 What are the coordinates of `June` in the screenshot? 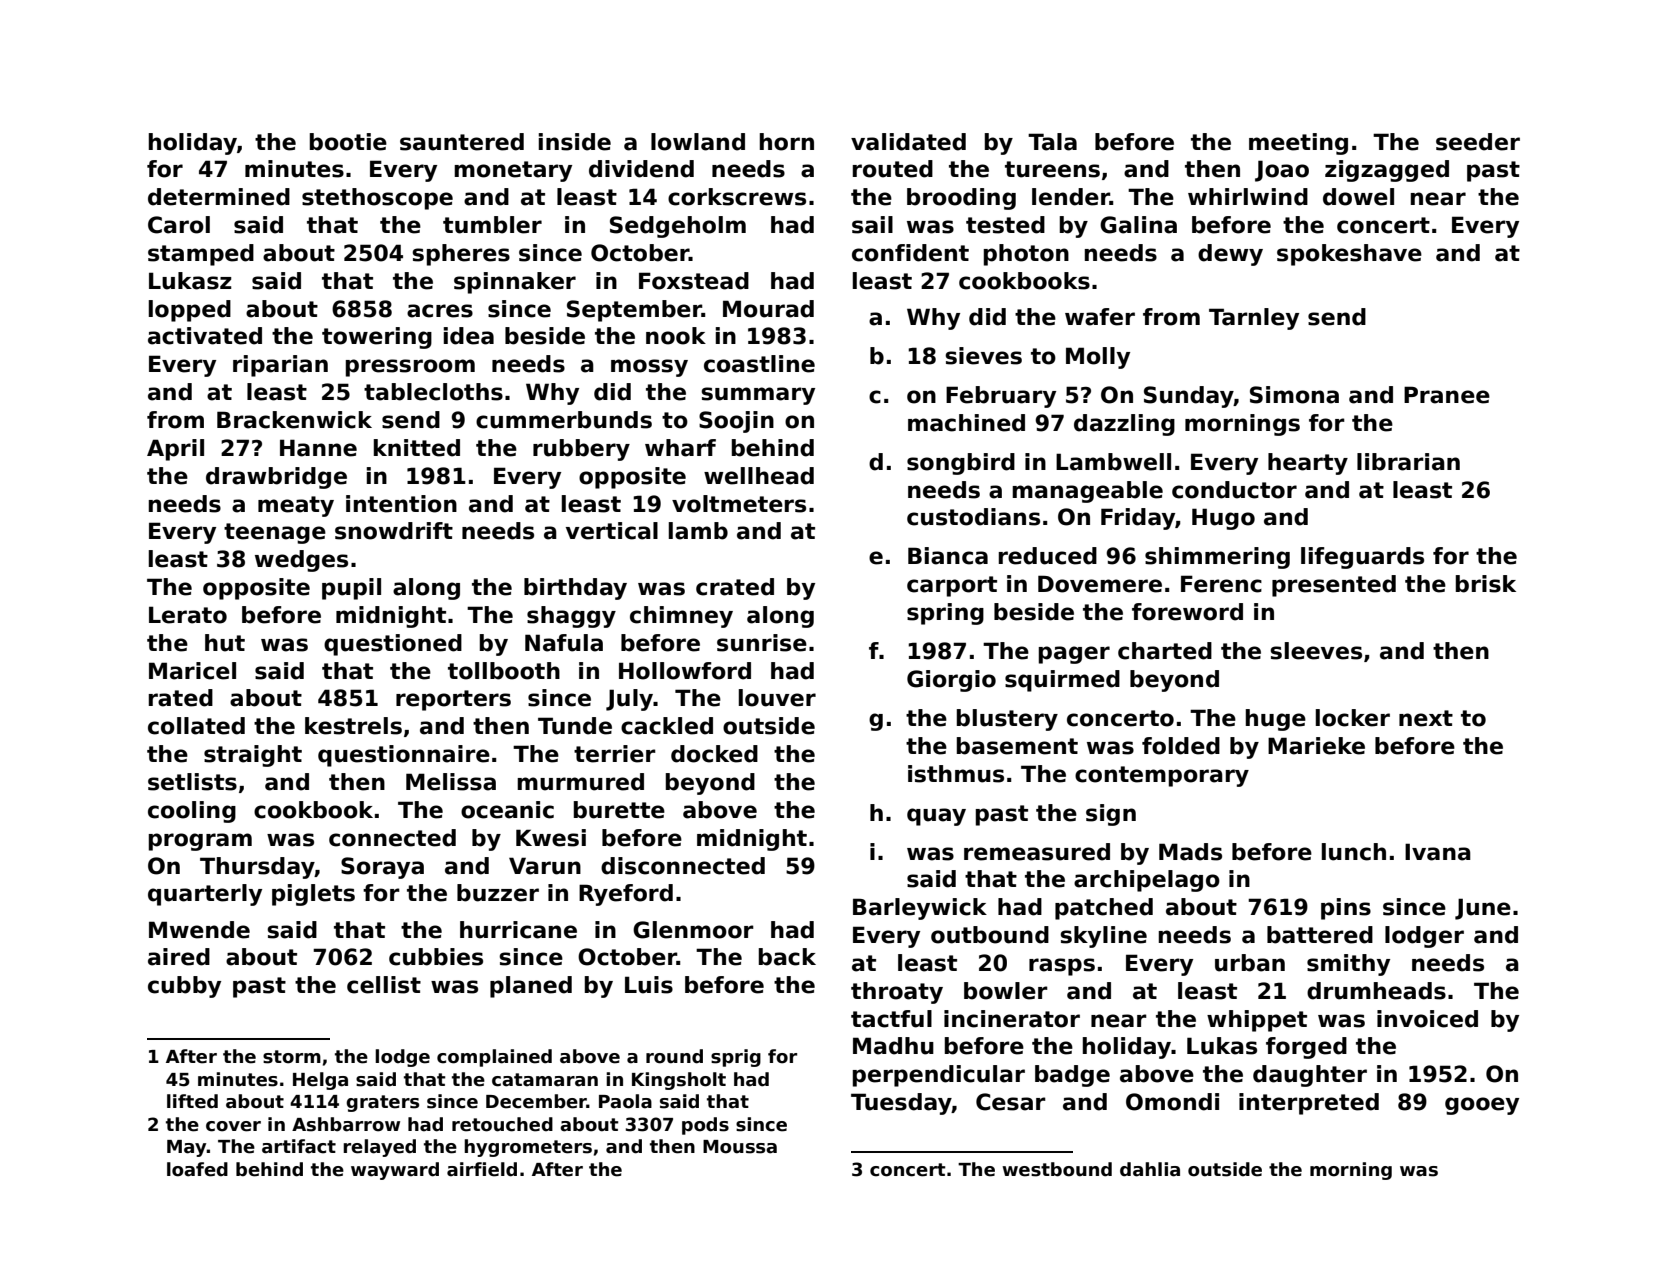 It's located at (1483, 909).
